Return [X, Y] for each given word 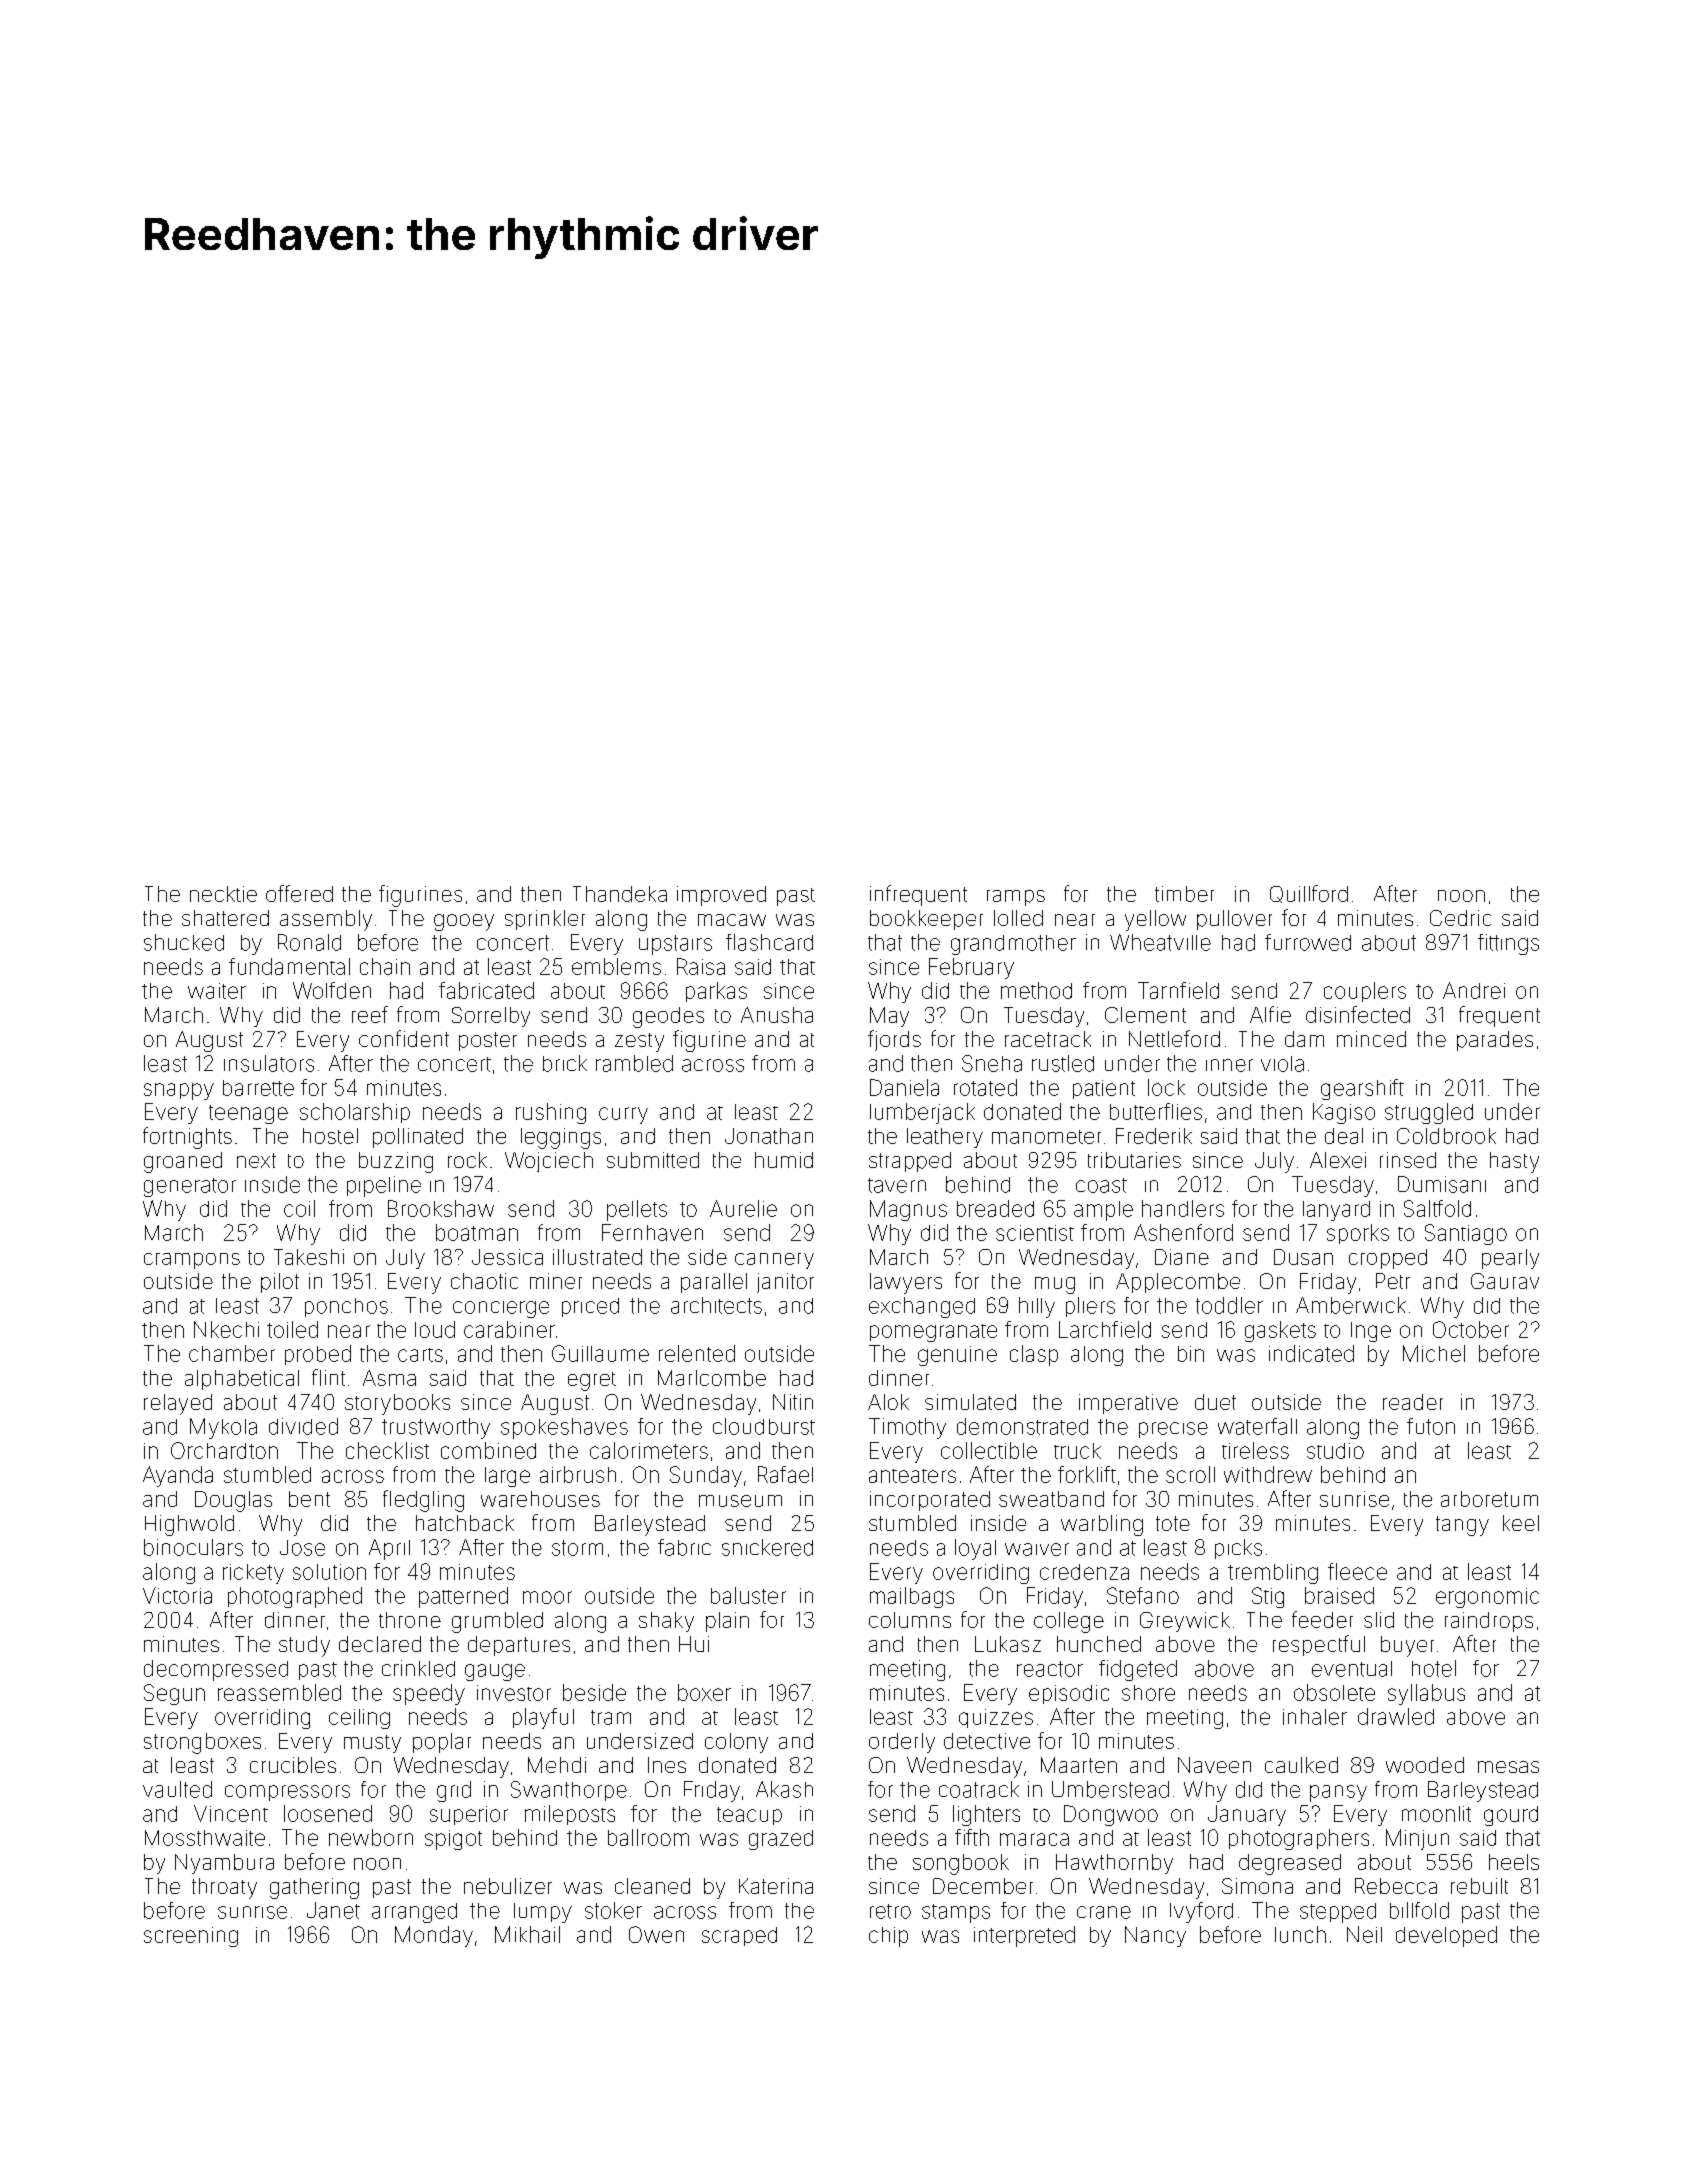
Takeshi [309, 1257]
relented [697, 1353]
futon [1431, 1426]
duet [1215, 1402]
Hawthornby [1114, 1864]
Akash [784, 1789]
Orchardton [224, 1450]
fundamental [289, 966]
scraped [739, 1936]
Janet [333, 1910]
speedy [429, 1694]
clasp [1034, 1355]
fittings [1508, 944]
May [889, 1017]
